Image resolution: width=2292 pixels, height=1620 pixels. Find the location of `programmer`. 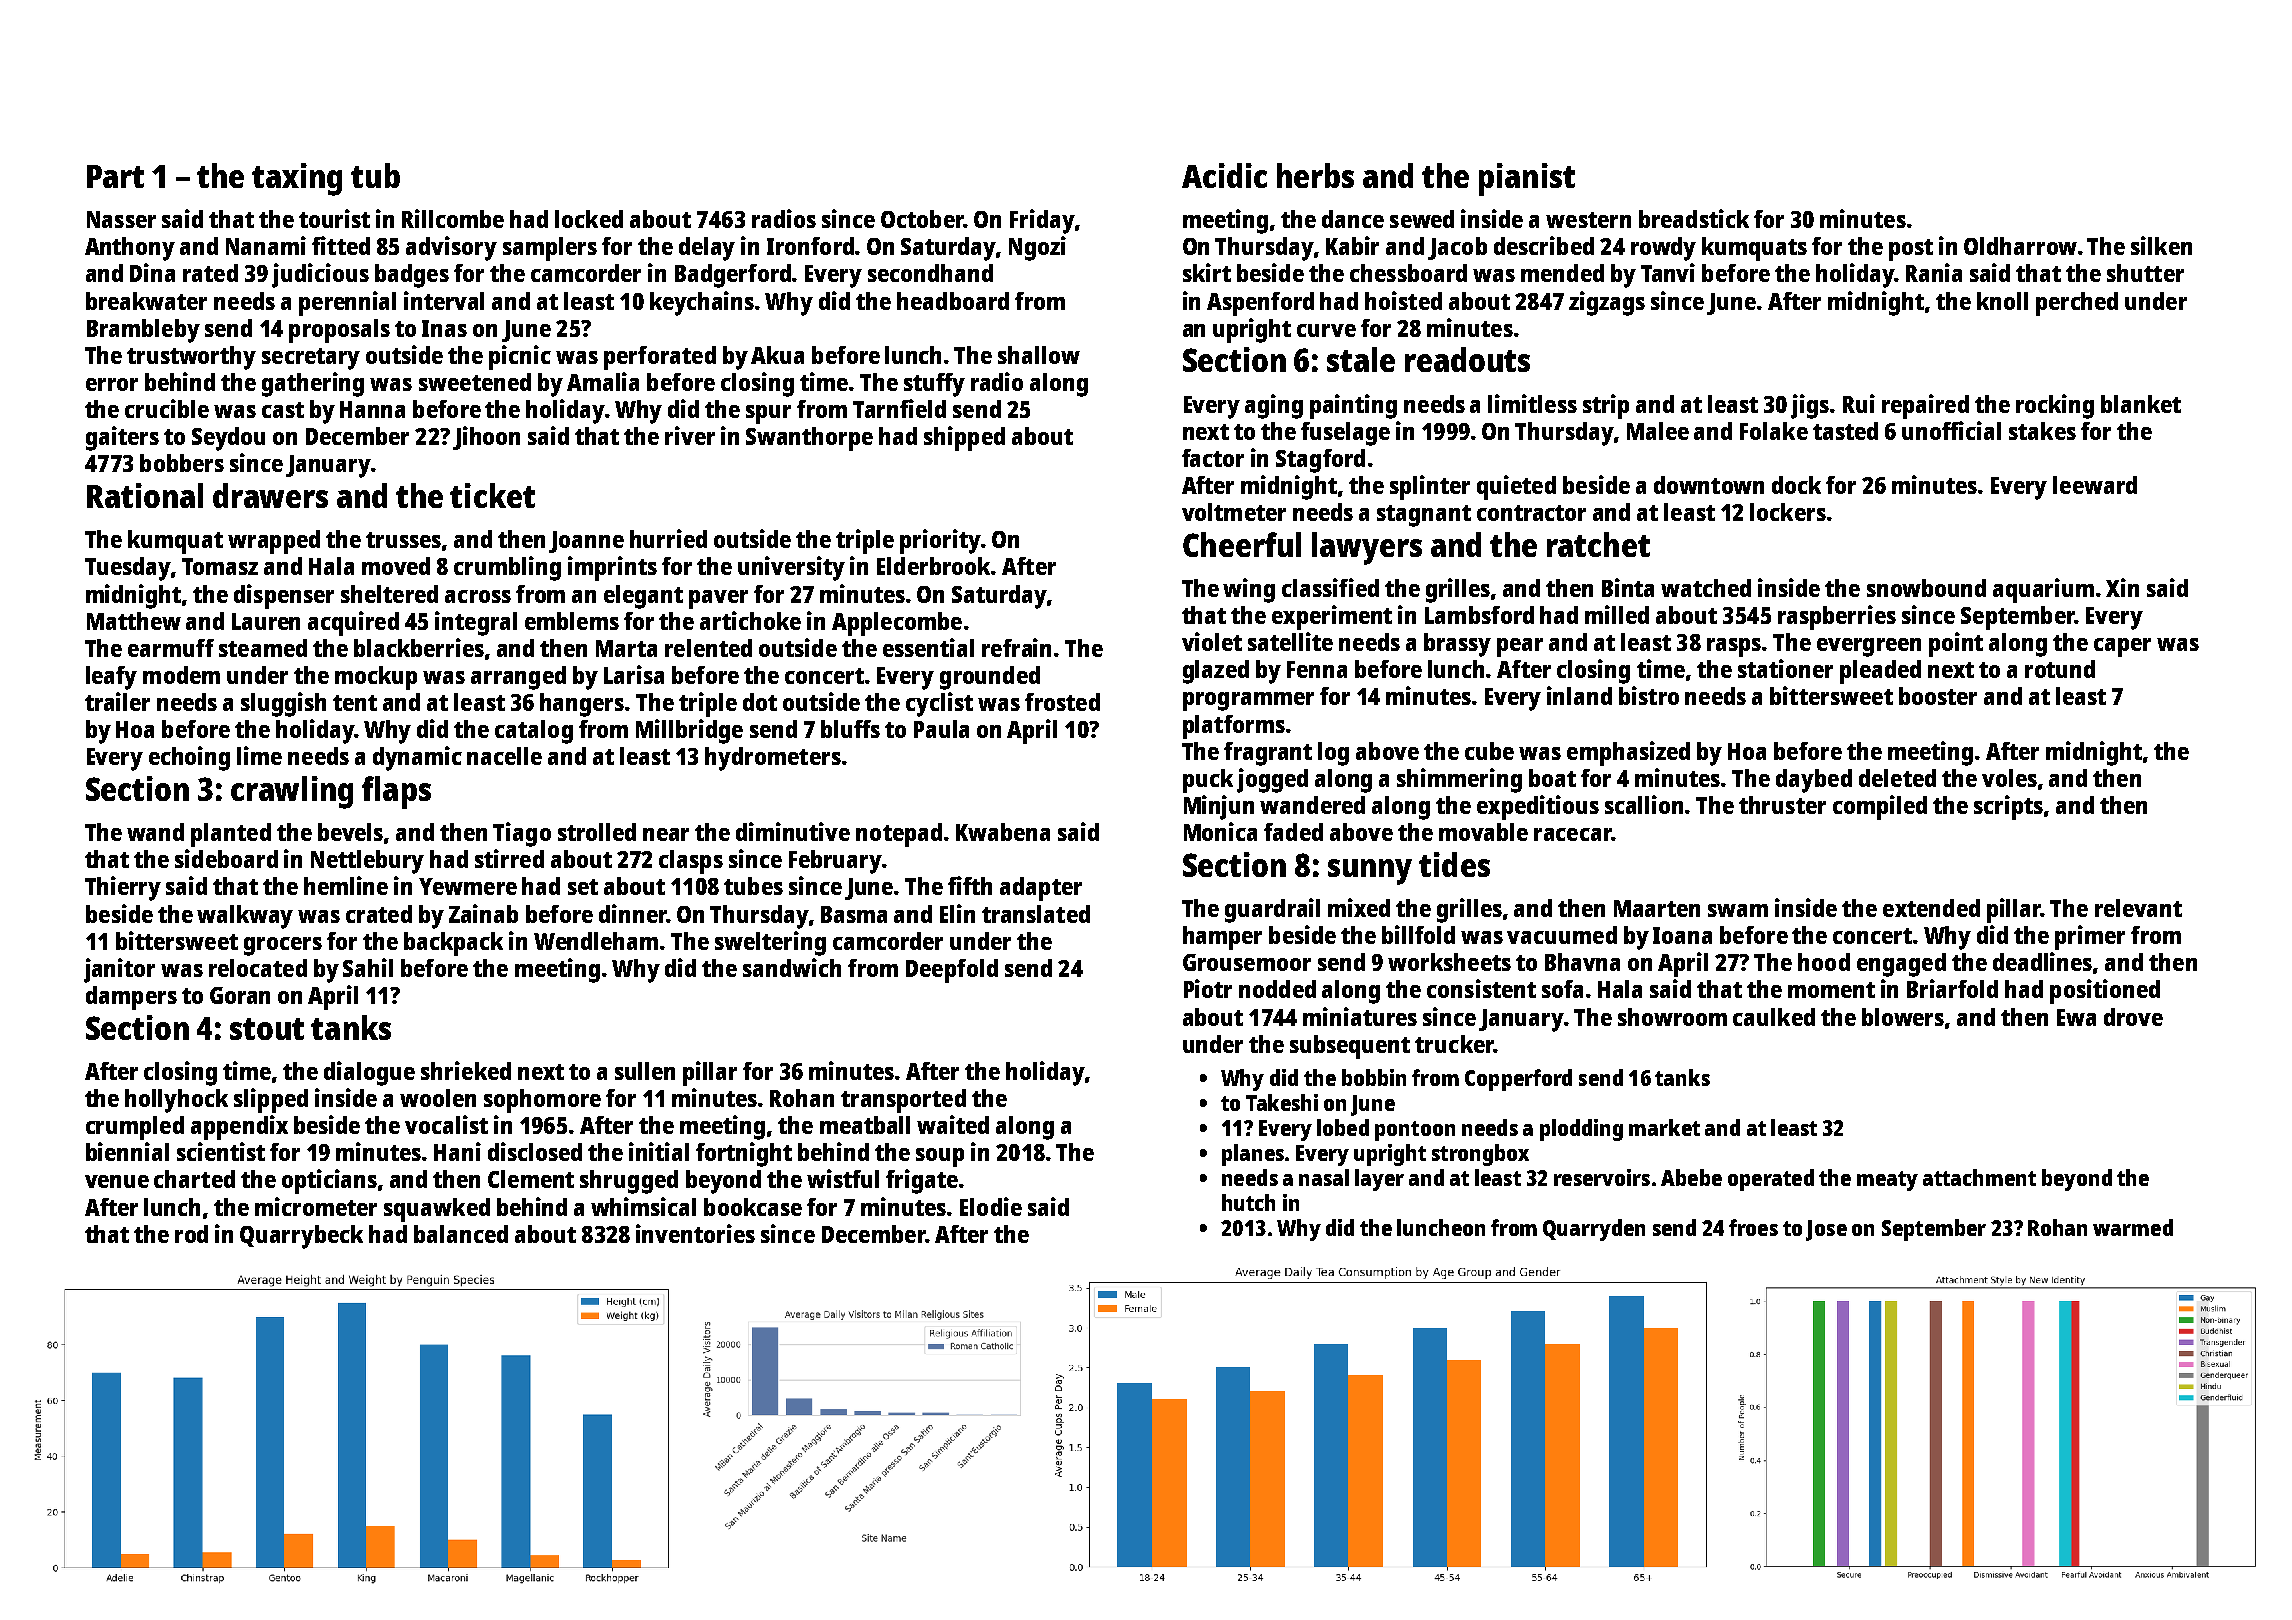

programmer is located at coordinates (1248, 701).
